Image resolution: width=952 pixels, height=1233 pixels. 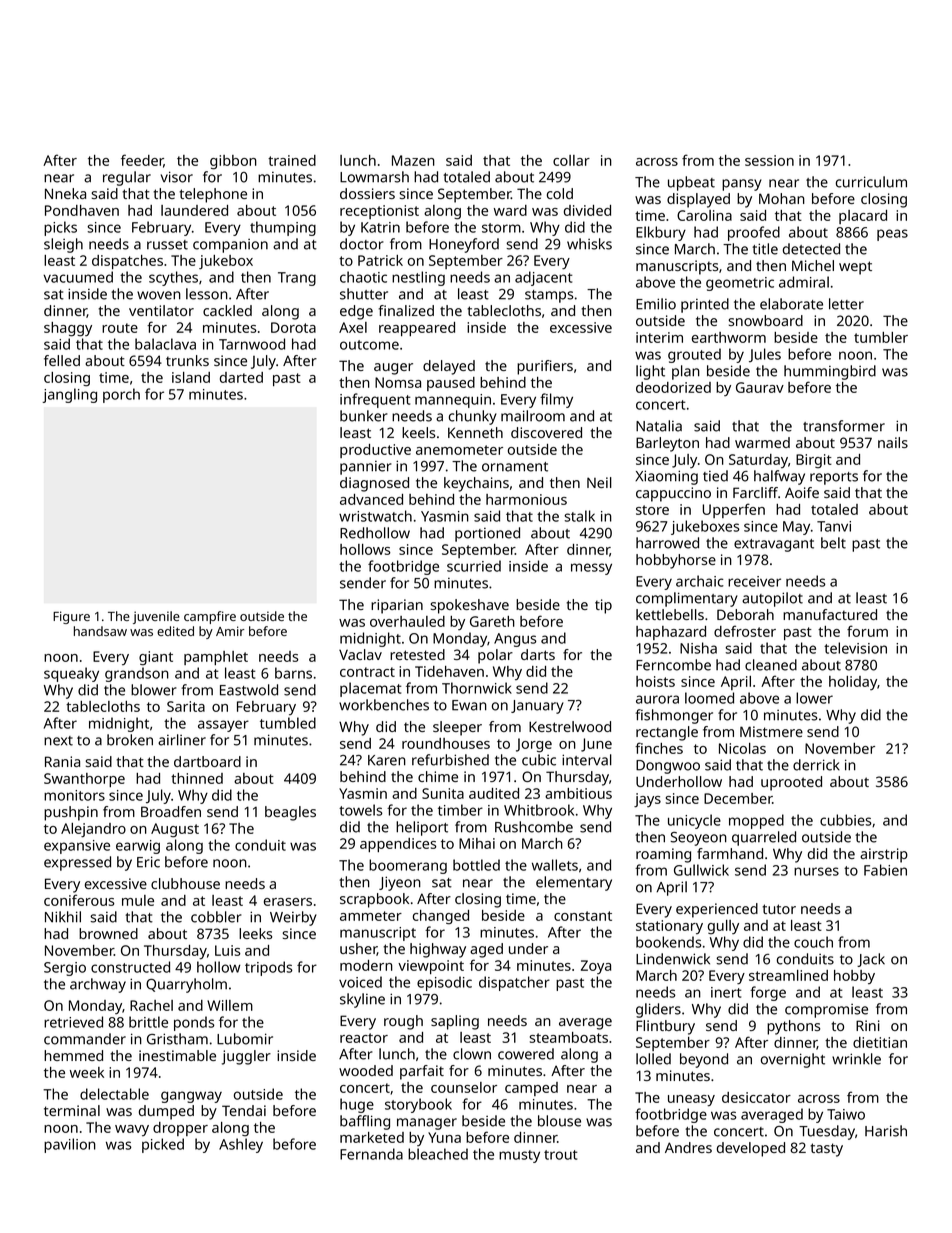 I want to click on hoists, so click(x=655, y=681).
